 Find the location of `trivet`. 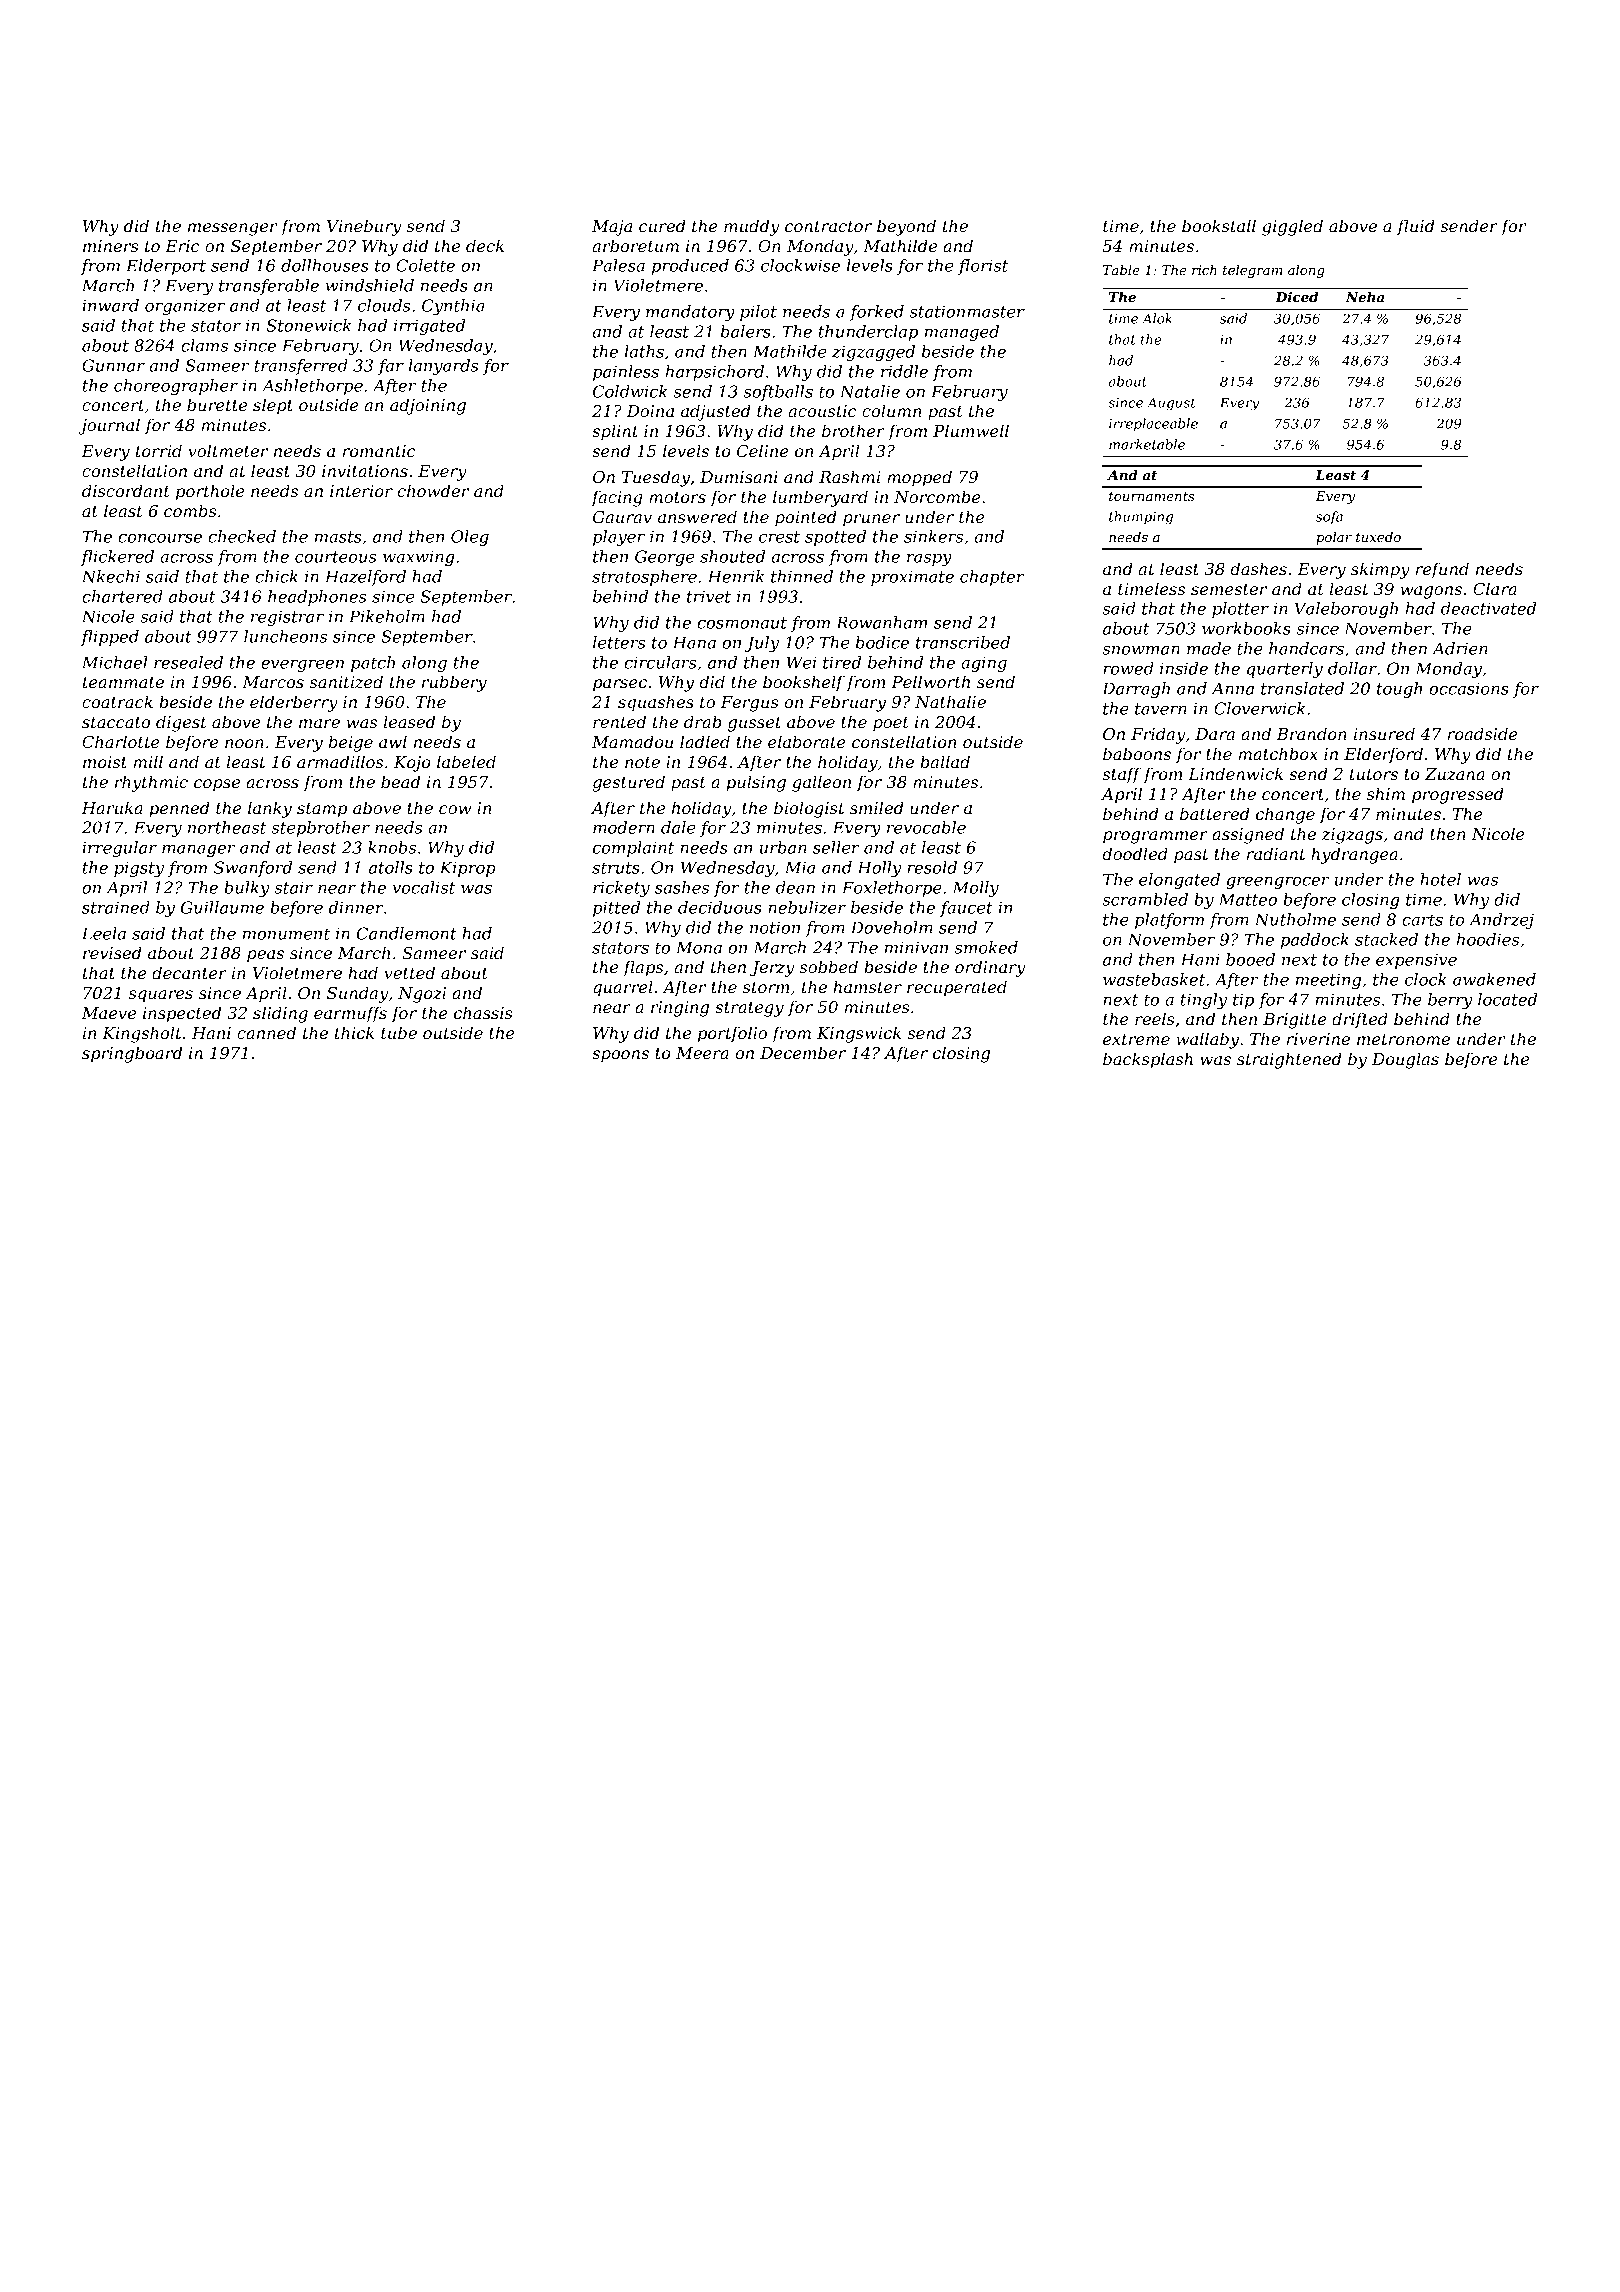

trivet is located at coordinates (709, 596).
